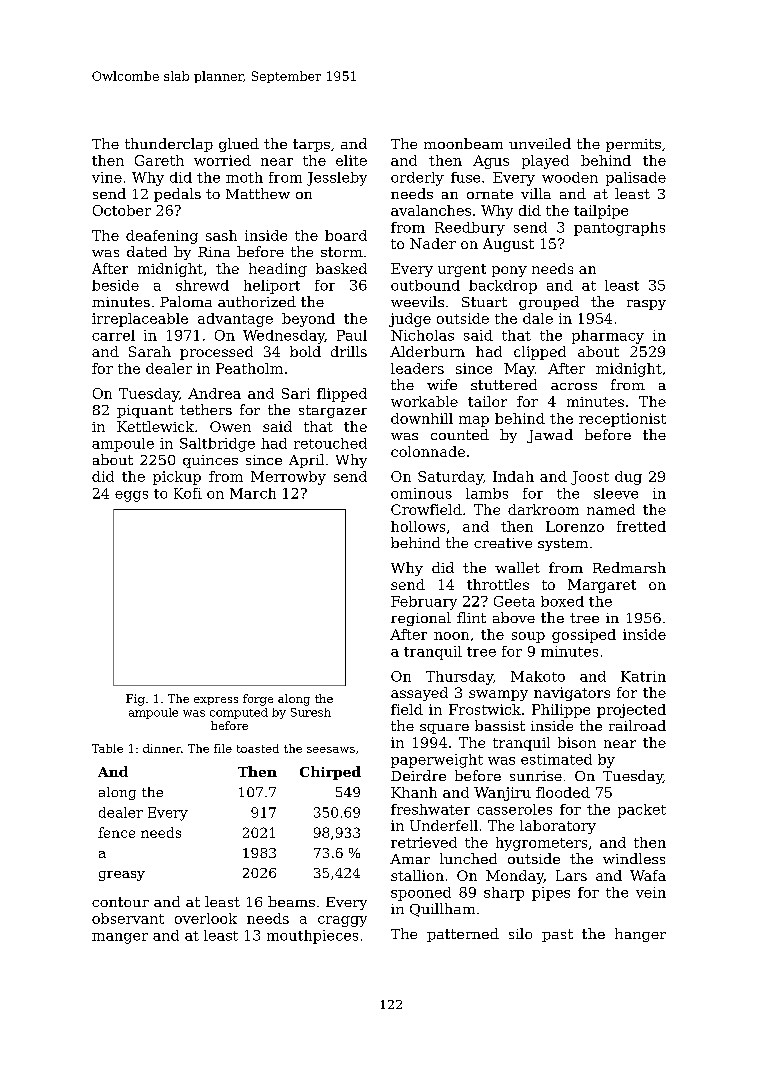 Image resolution: width=758 pixels, height=1076 pixels. Describe the element at coordinates (331, 750) in the screenshot. I see `seesaws` at that location.
